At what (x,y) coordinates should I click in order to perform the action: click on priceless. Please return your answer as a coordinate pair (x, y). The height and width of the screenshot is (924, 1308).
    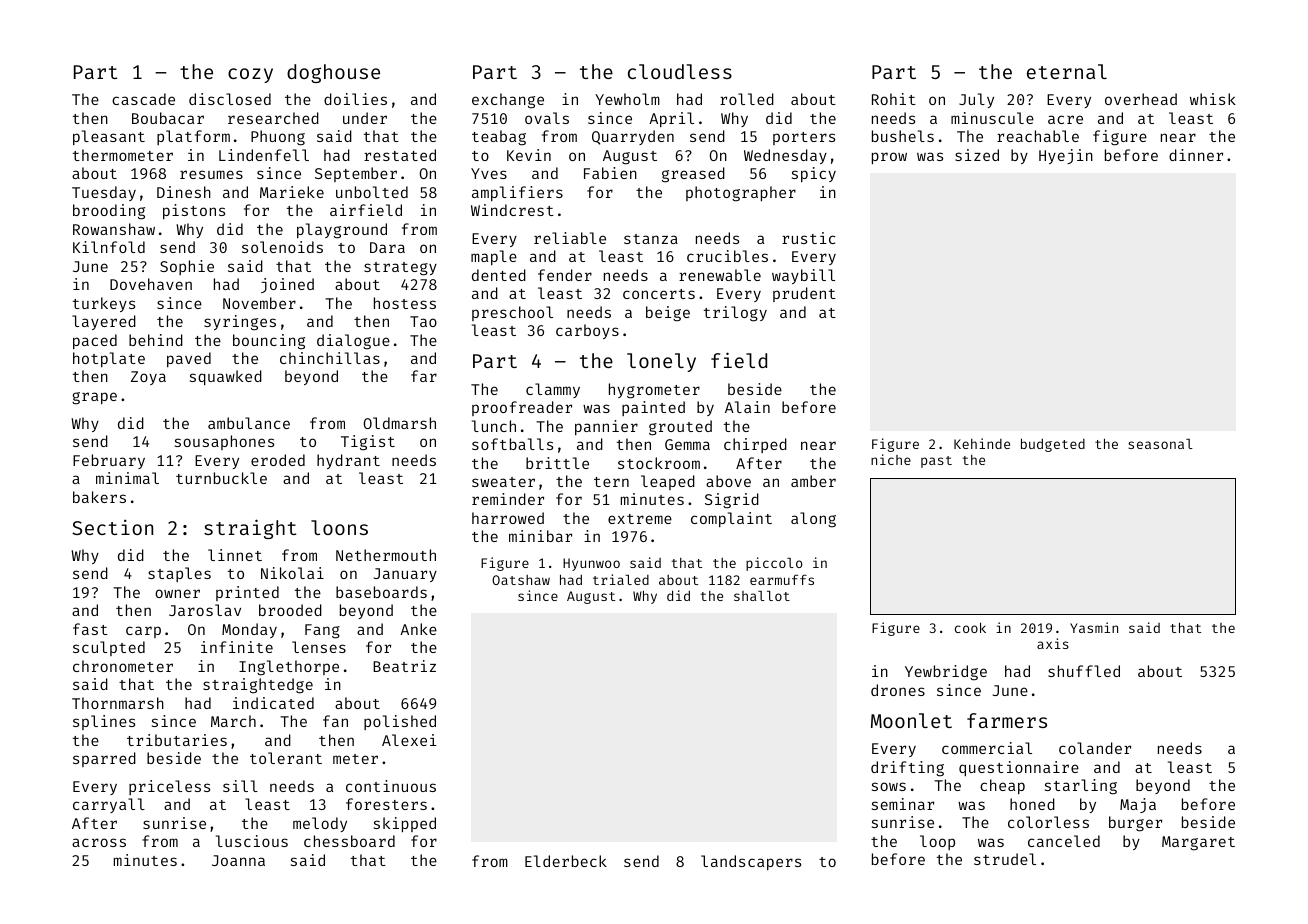
    Looking at the image, I should click on (169, 787).
